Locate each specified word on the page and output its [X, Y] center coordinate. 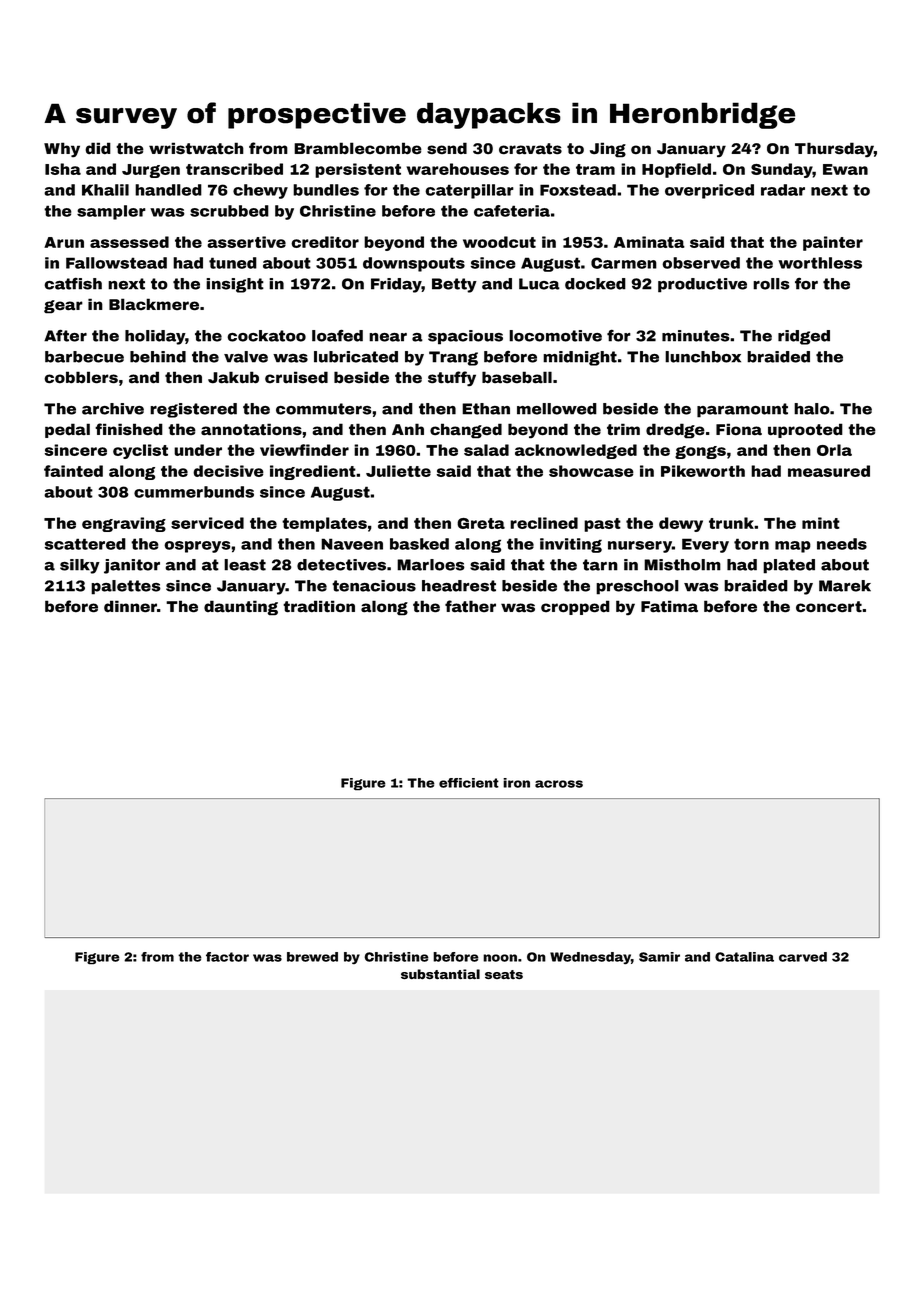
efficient [469, 783]
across [559, 784]
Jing [608, 150]
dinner [130, 606]
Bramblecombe [358, 148]
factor [227, 957]
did [98, 148]
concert [829, 607]
